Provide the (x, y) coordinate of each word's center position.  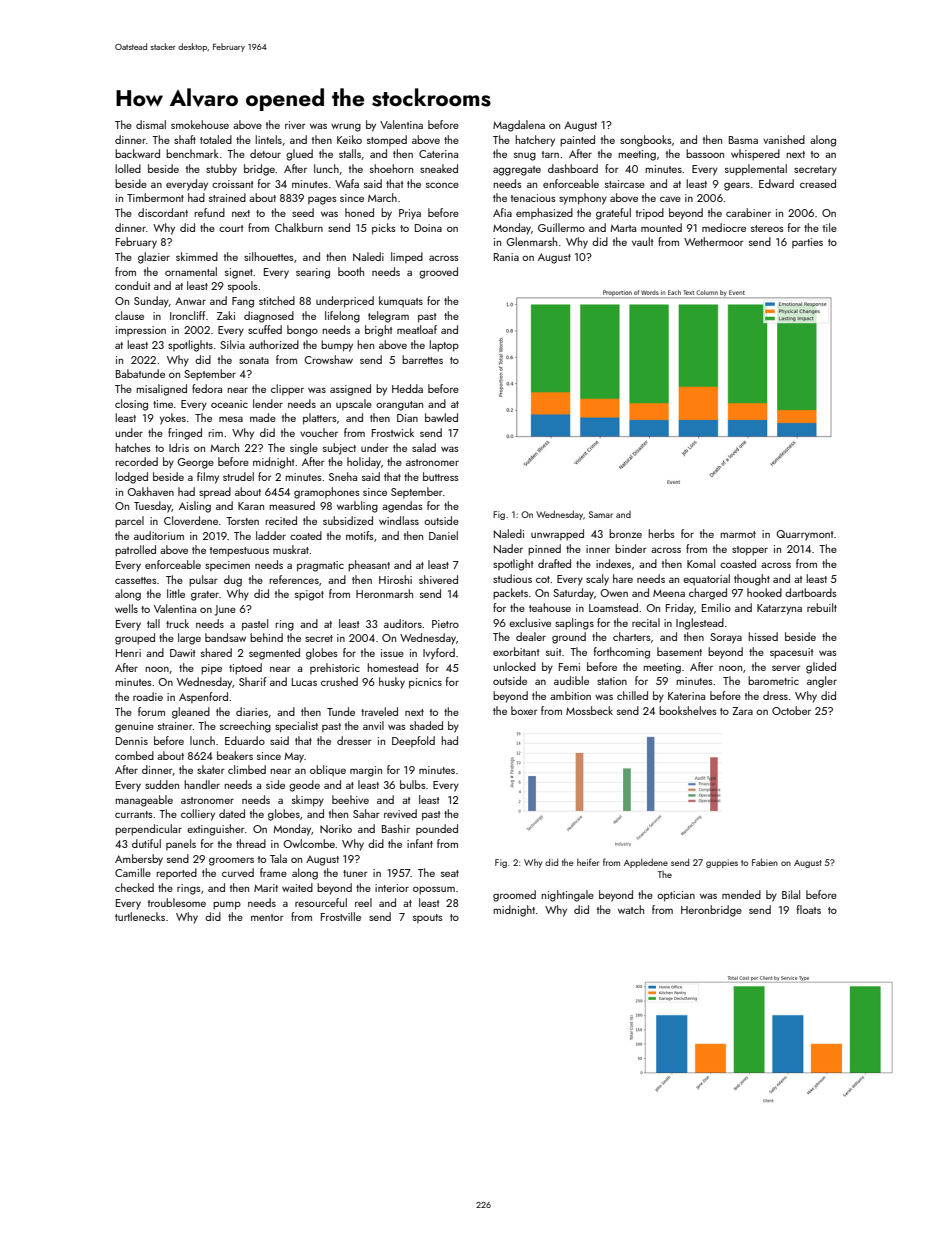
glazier (154, 258)
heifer (588, 862)
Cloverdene (191, 520)
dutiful (146, 843)
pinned (544, 550)
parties (807, 243)
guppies (722, 863)
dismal (151, 124)
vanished (784, 139)
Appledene (646, 863)
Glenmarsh (531, 241)
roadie (148, 696)
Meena (669, 593)
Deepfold (413, 741)
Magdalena (519, 126)
